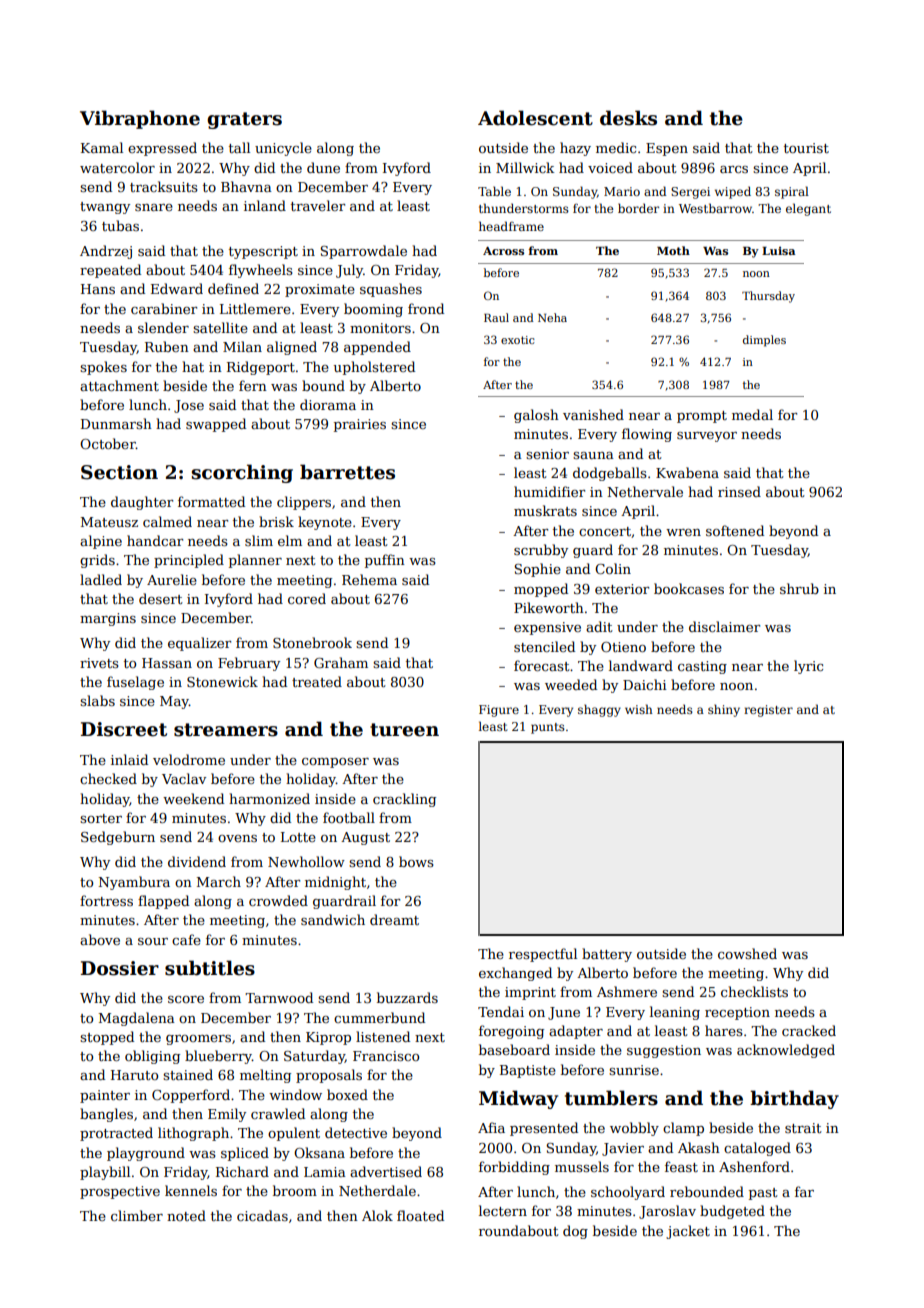 This image has width=924, height=1308. I want to click on jacket, so click(688, 1232).
